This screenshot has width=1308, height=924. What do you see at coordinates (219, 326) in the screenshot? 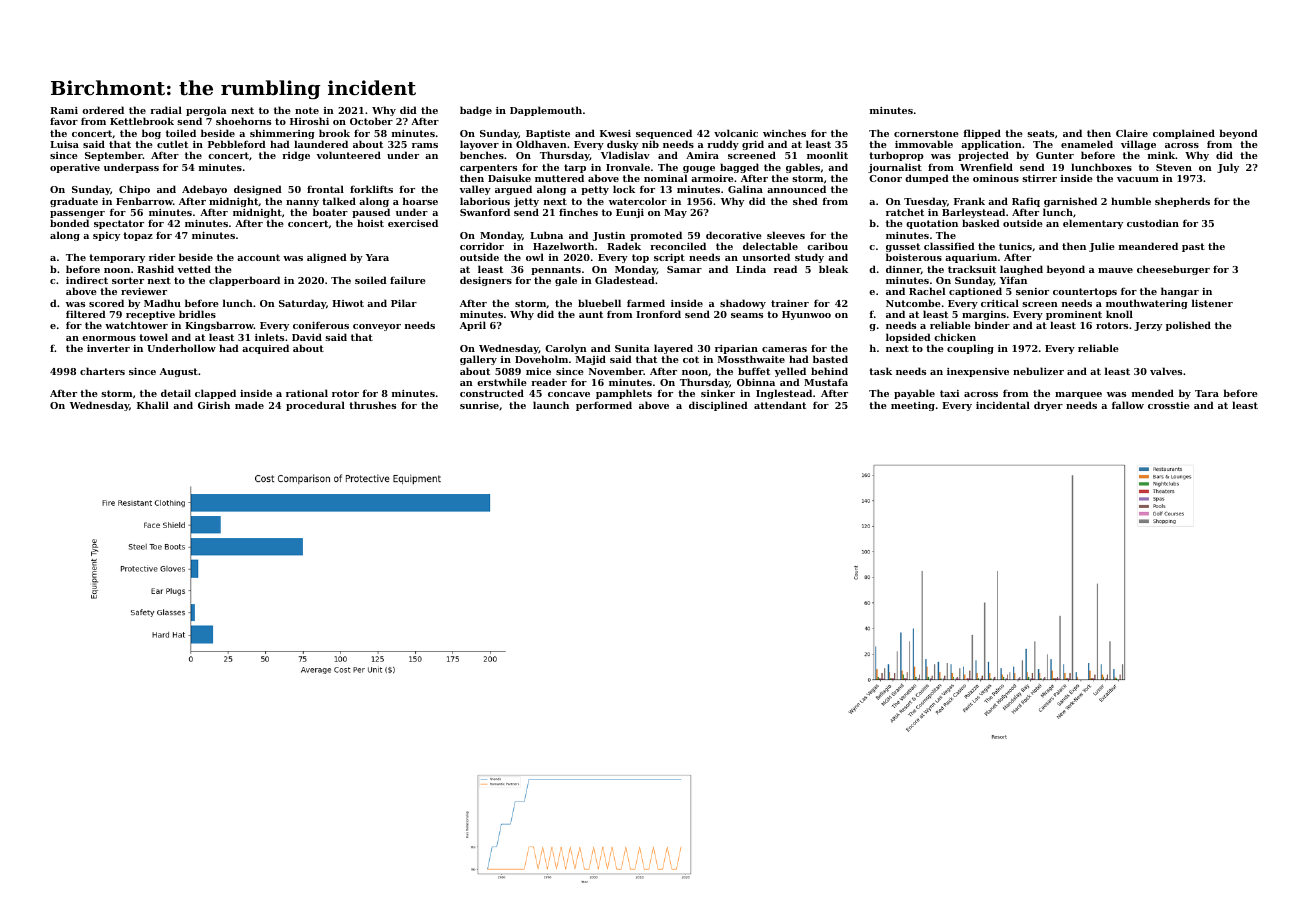
I see `Kingsbarrow` at bounding box center [219, 326].
